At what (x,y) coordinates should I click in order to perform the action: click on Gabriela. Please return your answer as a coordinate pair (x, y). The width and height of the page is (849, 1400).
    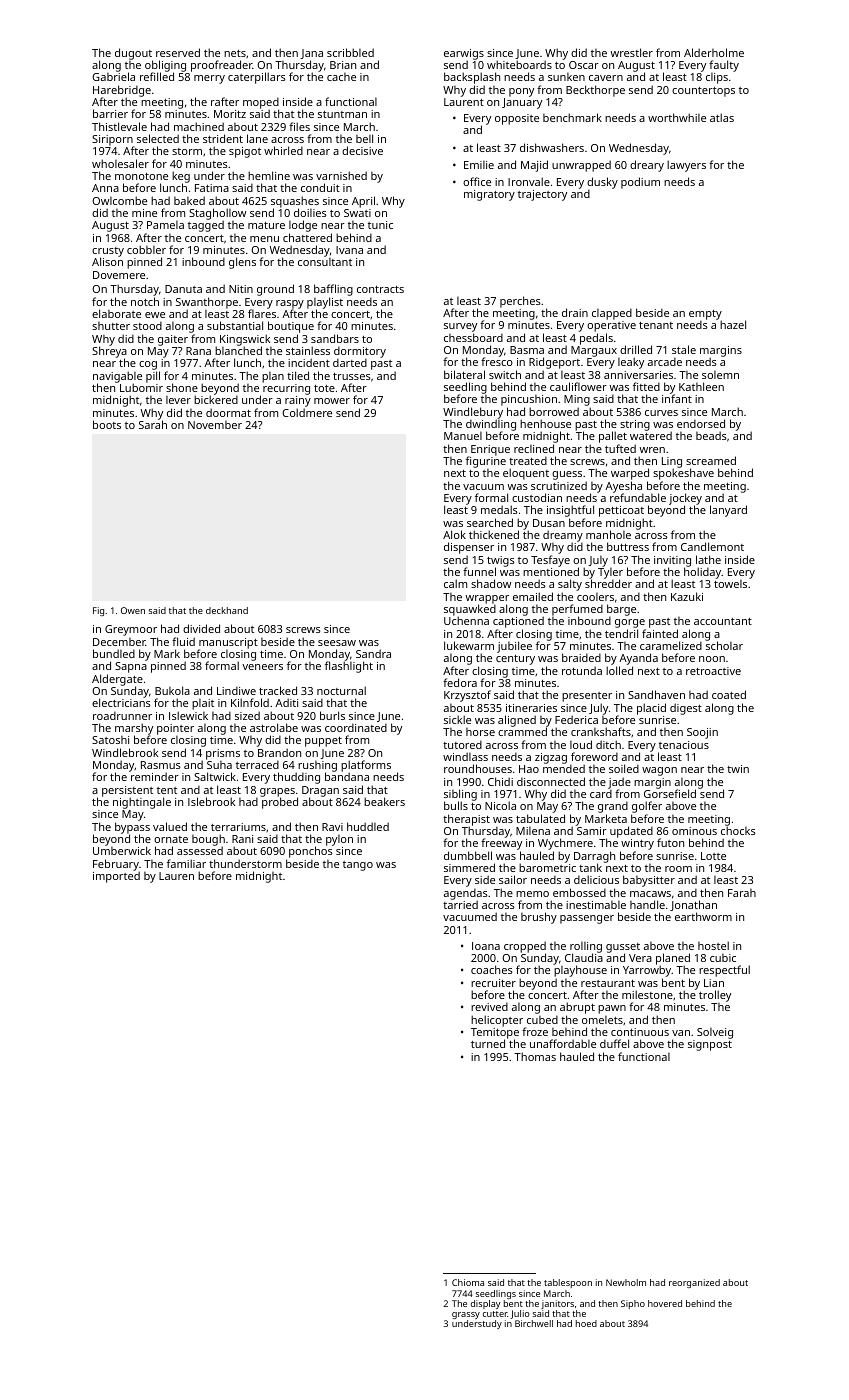
    Looking at the image, I should click on (113, 77).
